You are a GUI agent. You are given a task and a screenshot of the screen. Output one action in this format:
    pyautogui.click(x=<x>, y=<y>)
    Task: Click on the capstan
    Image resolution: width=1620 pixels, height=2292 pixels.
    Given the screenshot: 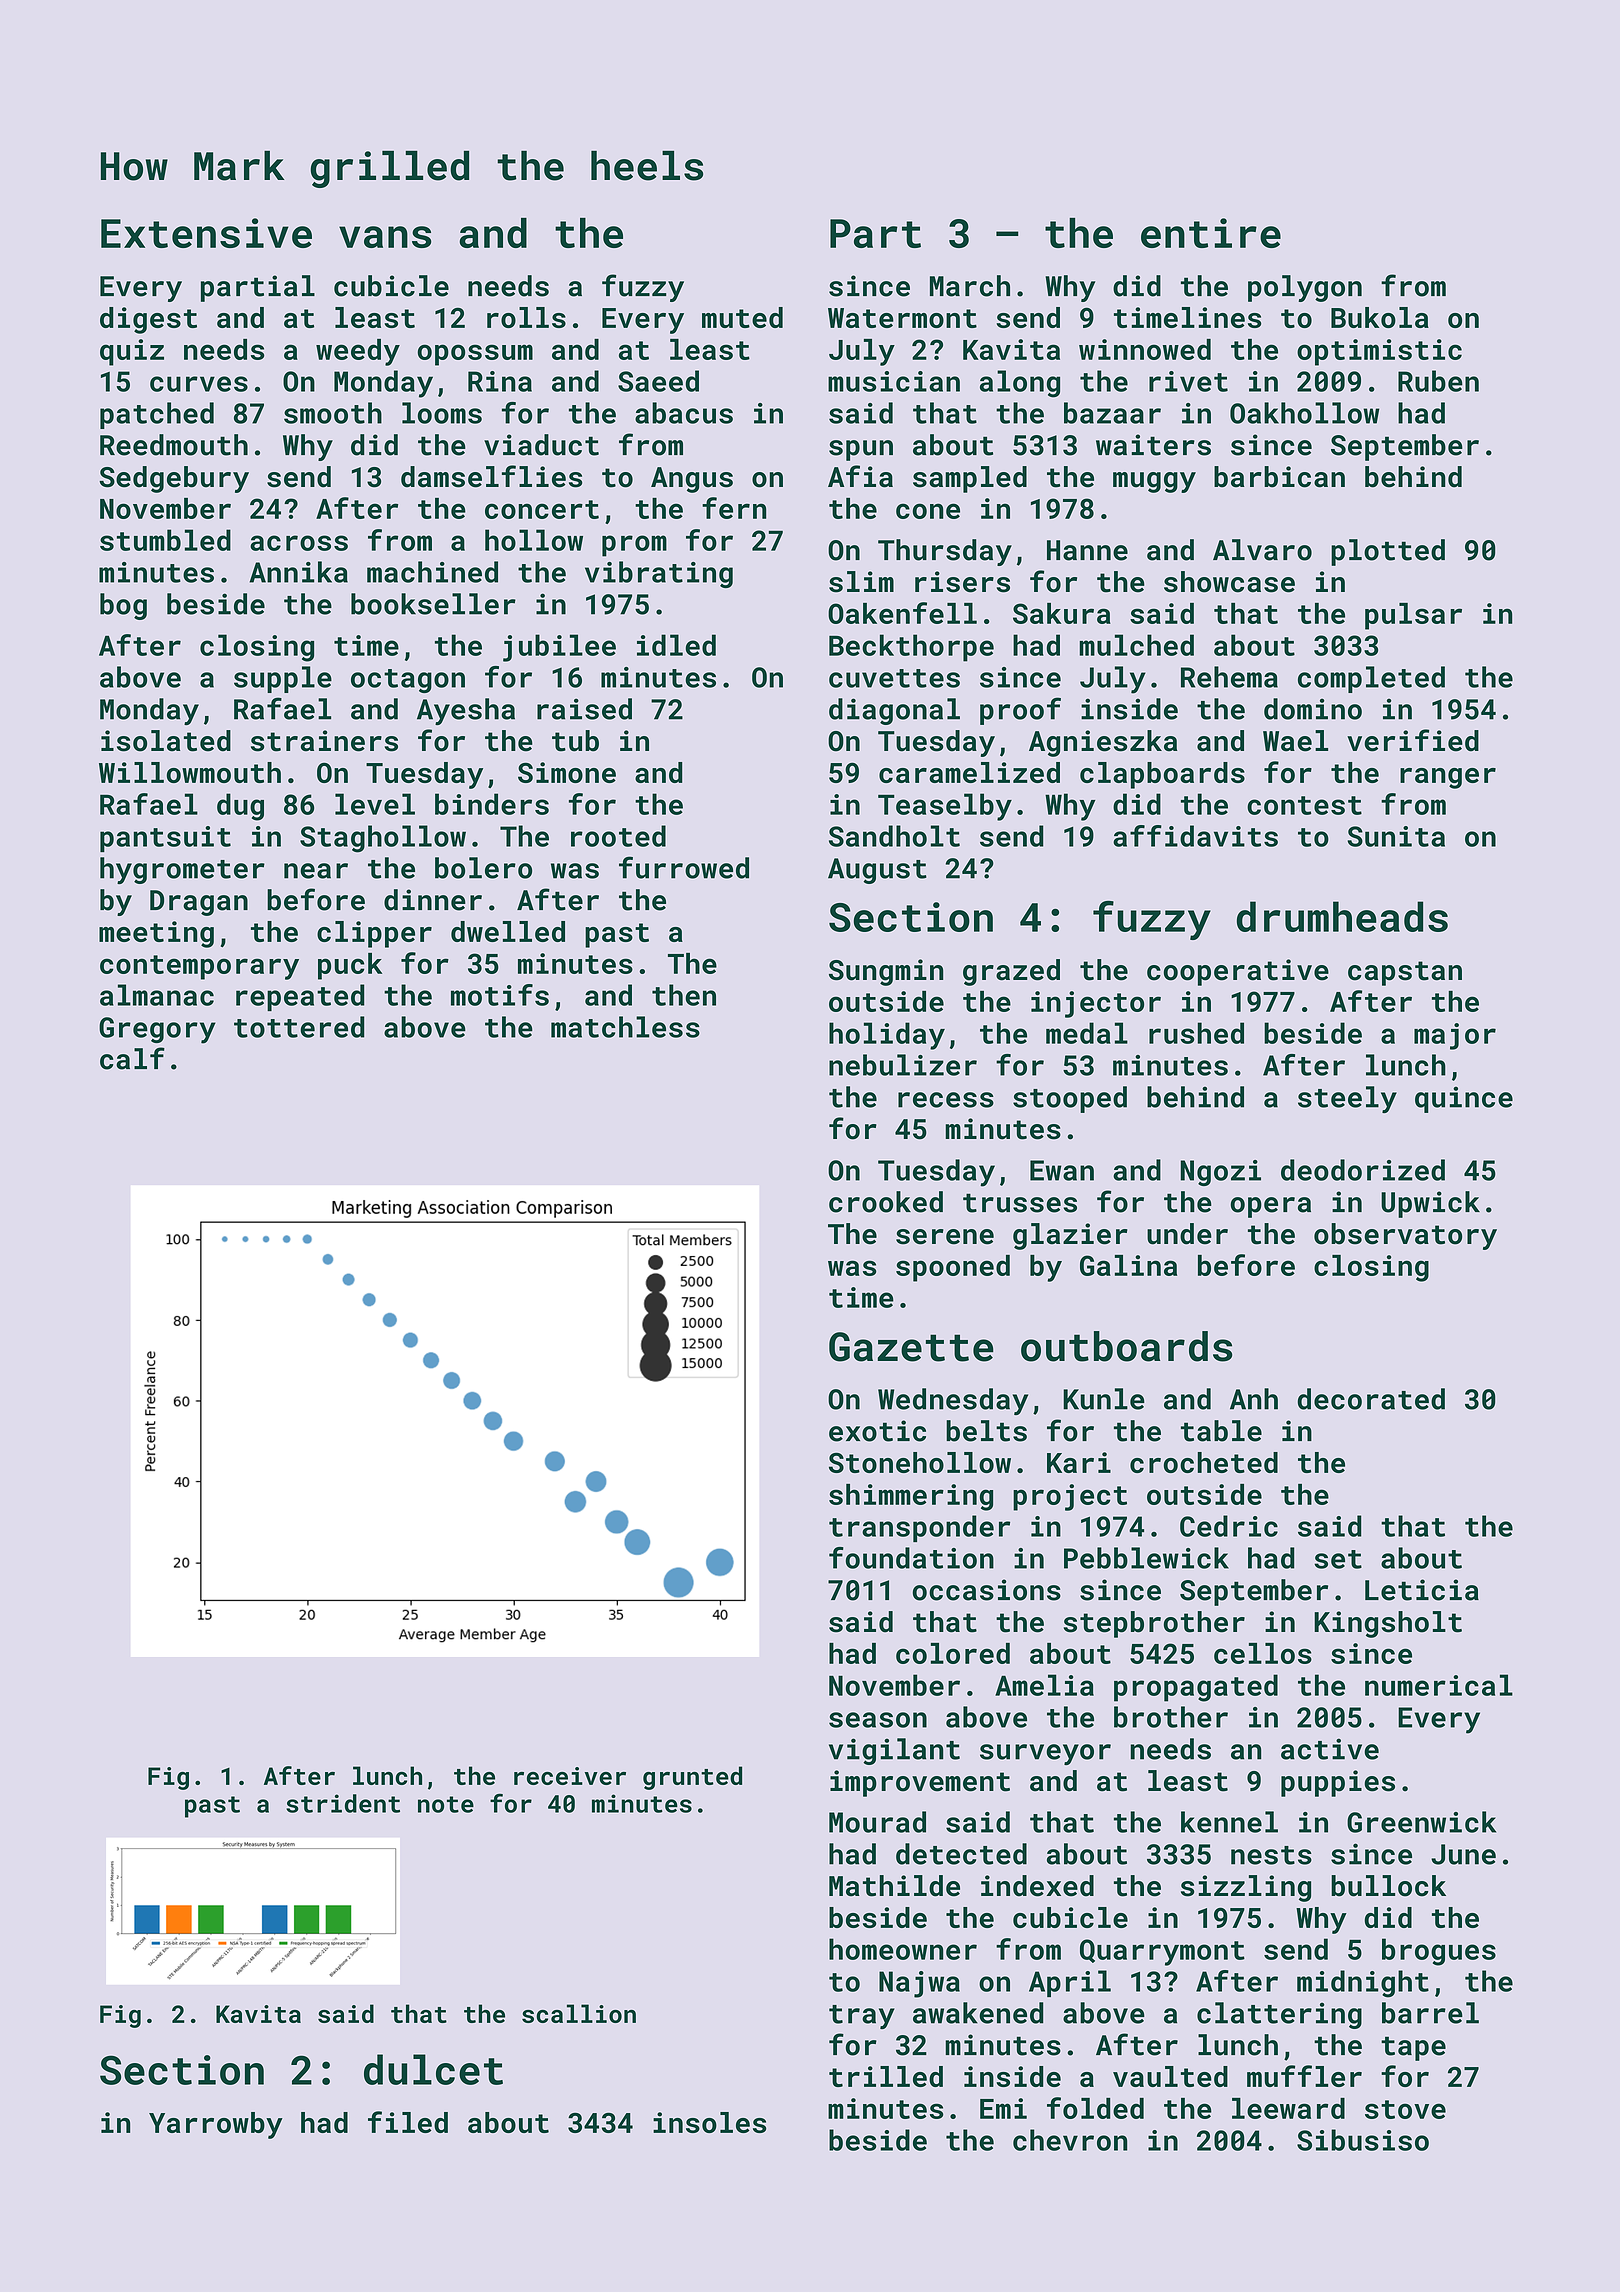 What is the action you would take?
    pyautogui.click(x=1405, y=973)
